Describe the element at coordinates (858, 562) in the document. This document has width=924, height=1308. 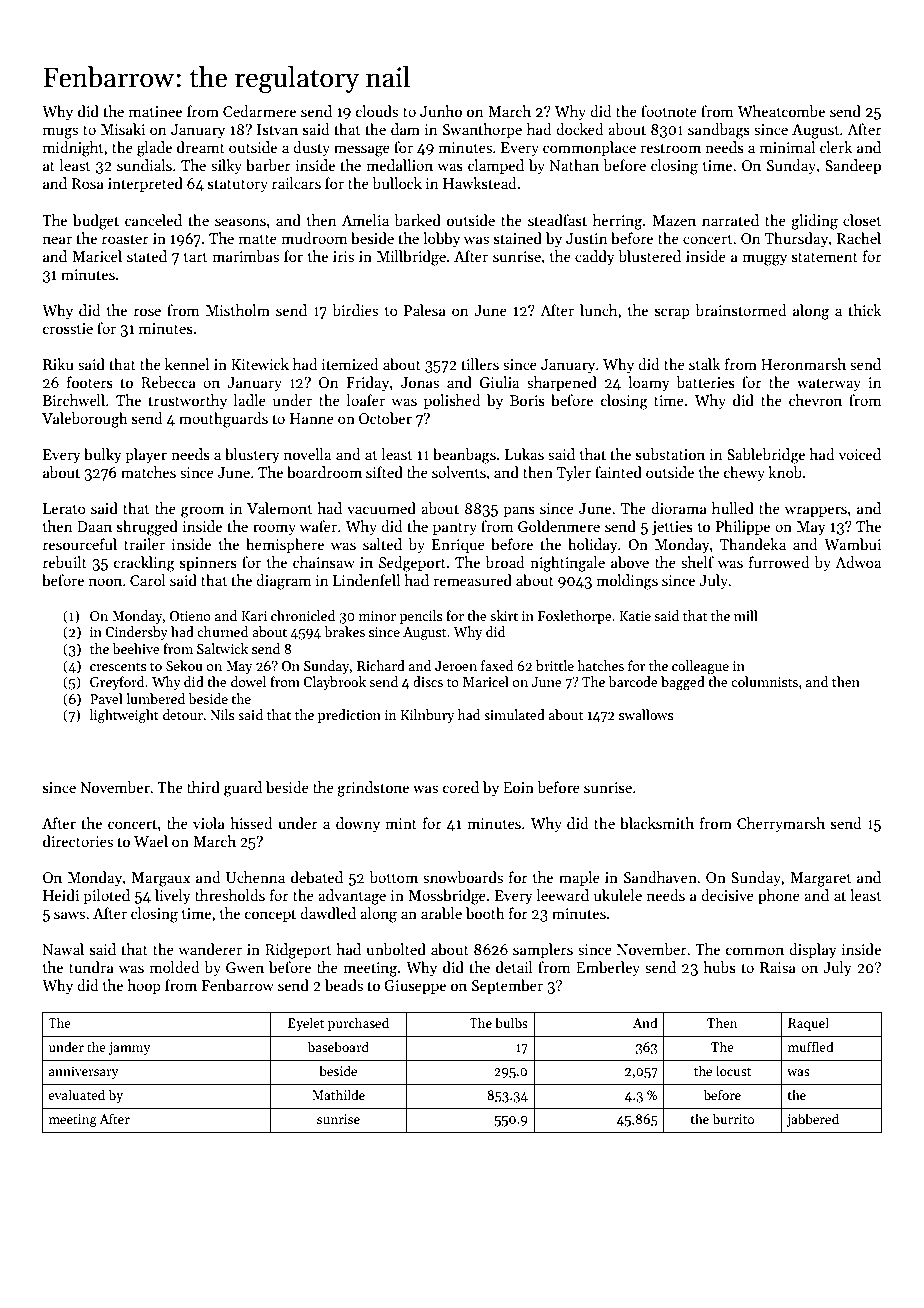
I see `Adwoa` at that location.
